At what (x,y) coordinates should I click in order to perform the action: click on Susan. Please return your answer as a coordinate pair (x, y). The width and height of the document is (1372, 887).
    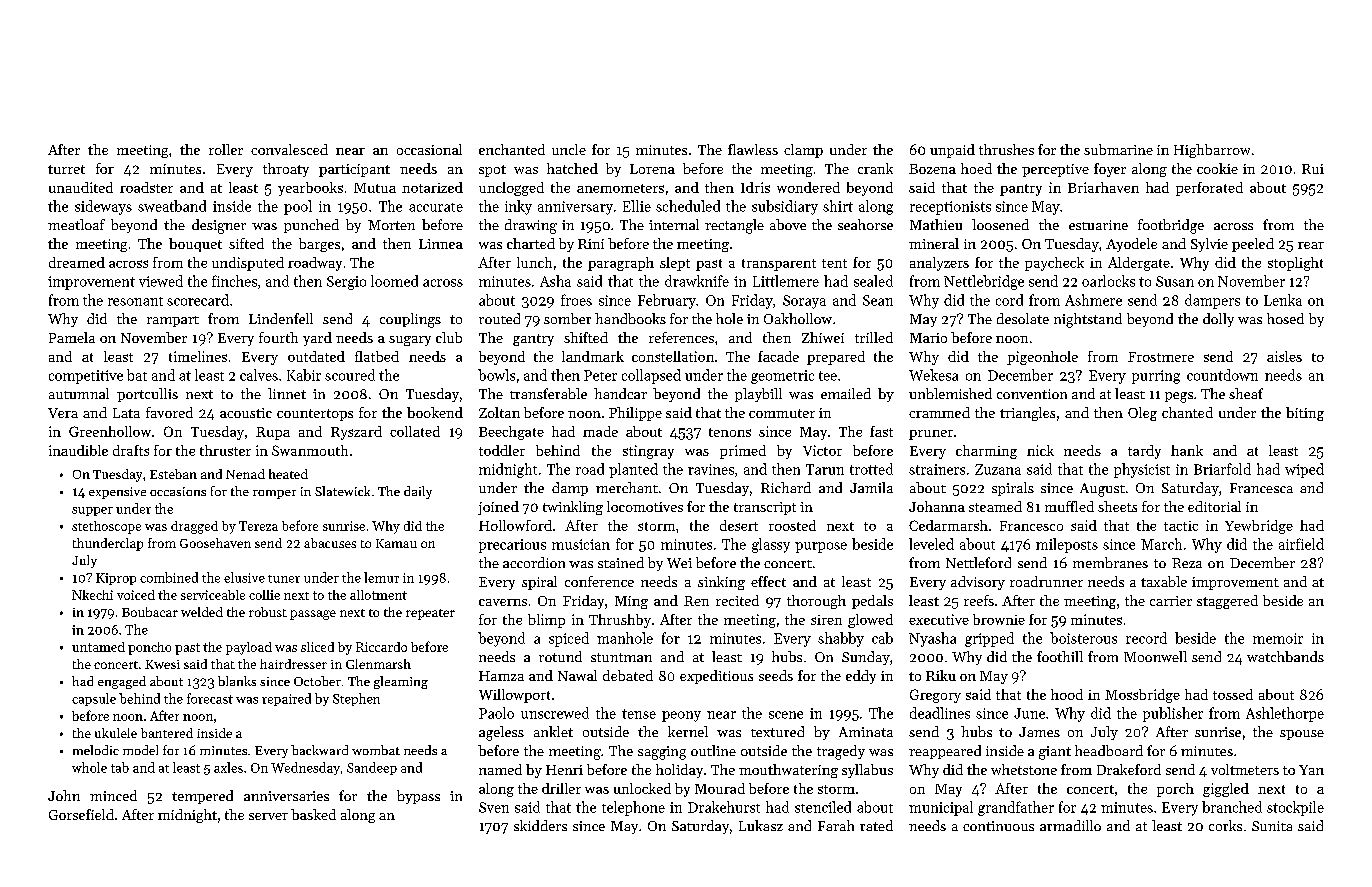
    Looking at the image, I should click on (1175, 281).
